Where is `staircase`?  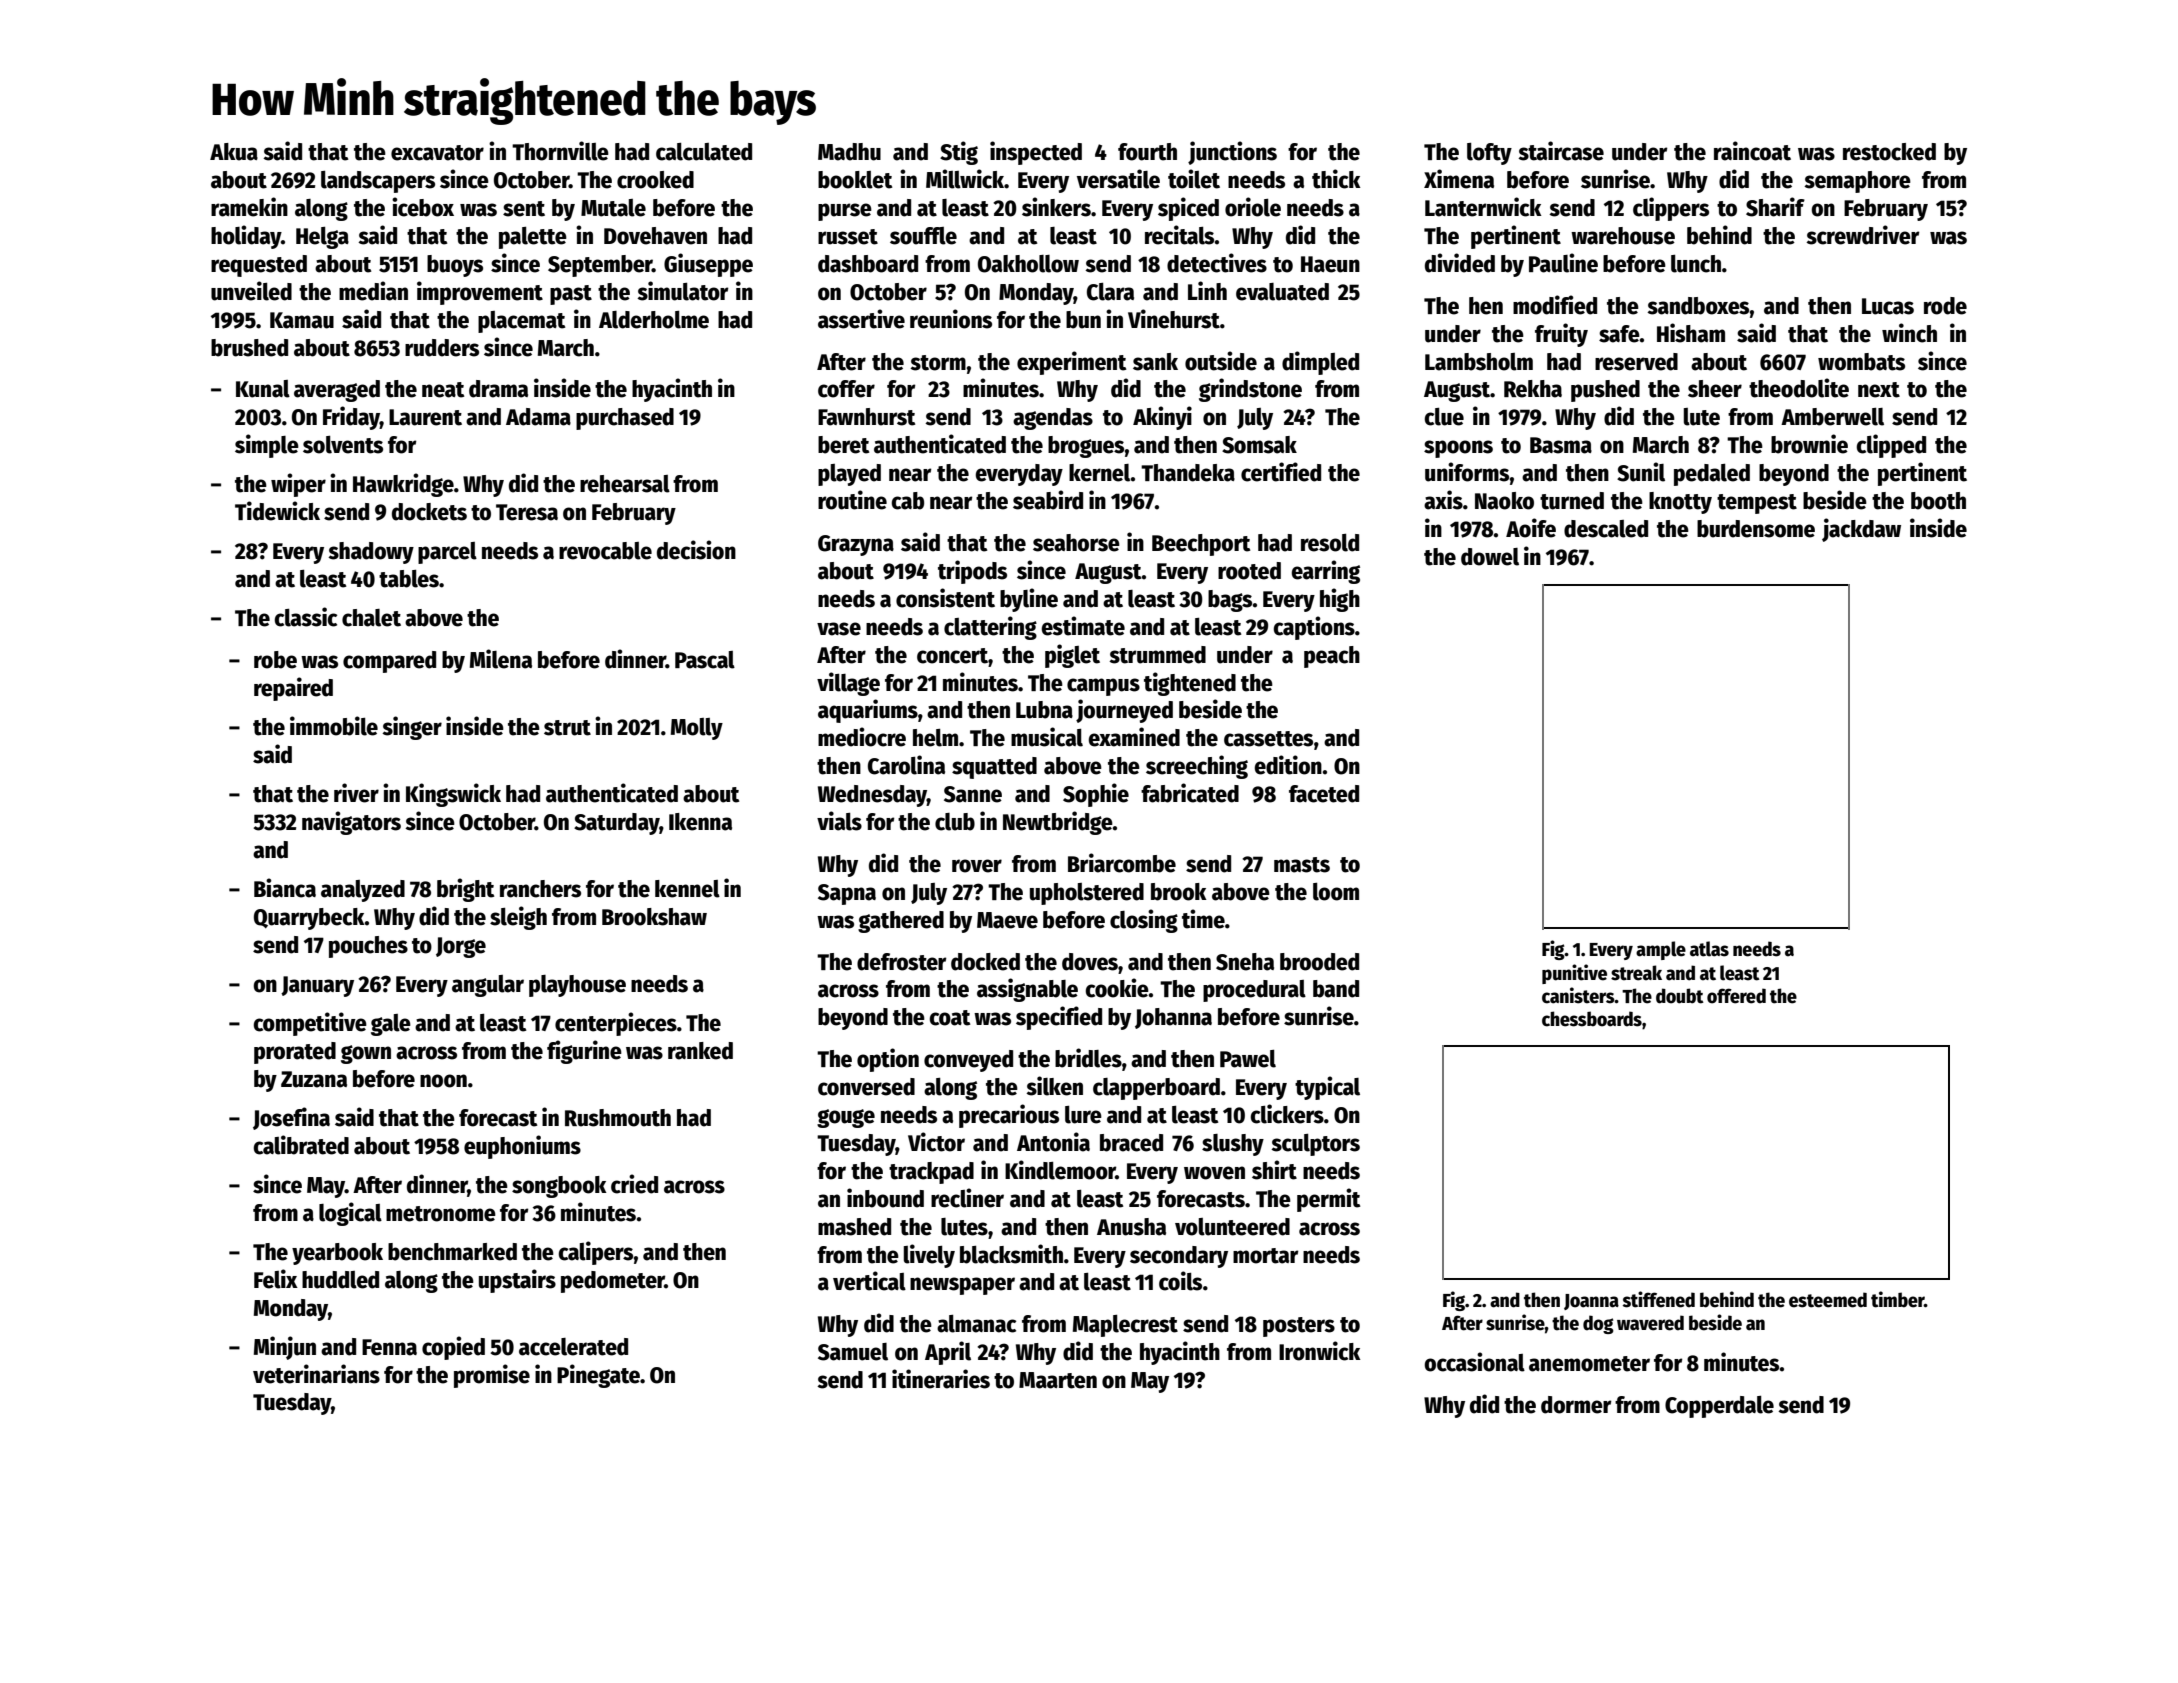
staircase is located at coordinates (1561, 151).
